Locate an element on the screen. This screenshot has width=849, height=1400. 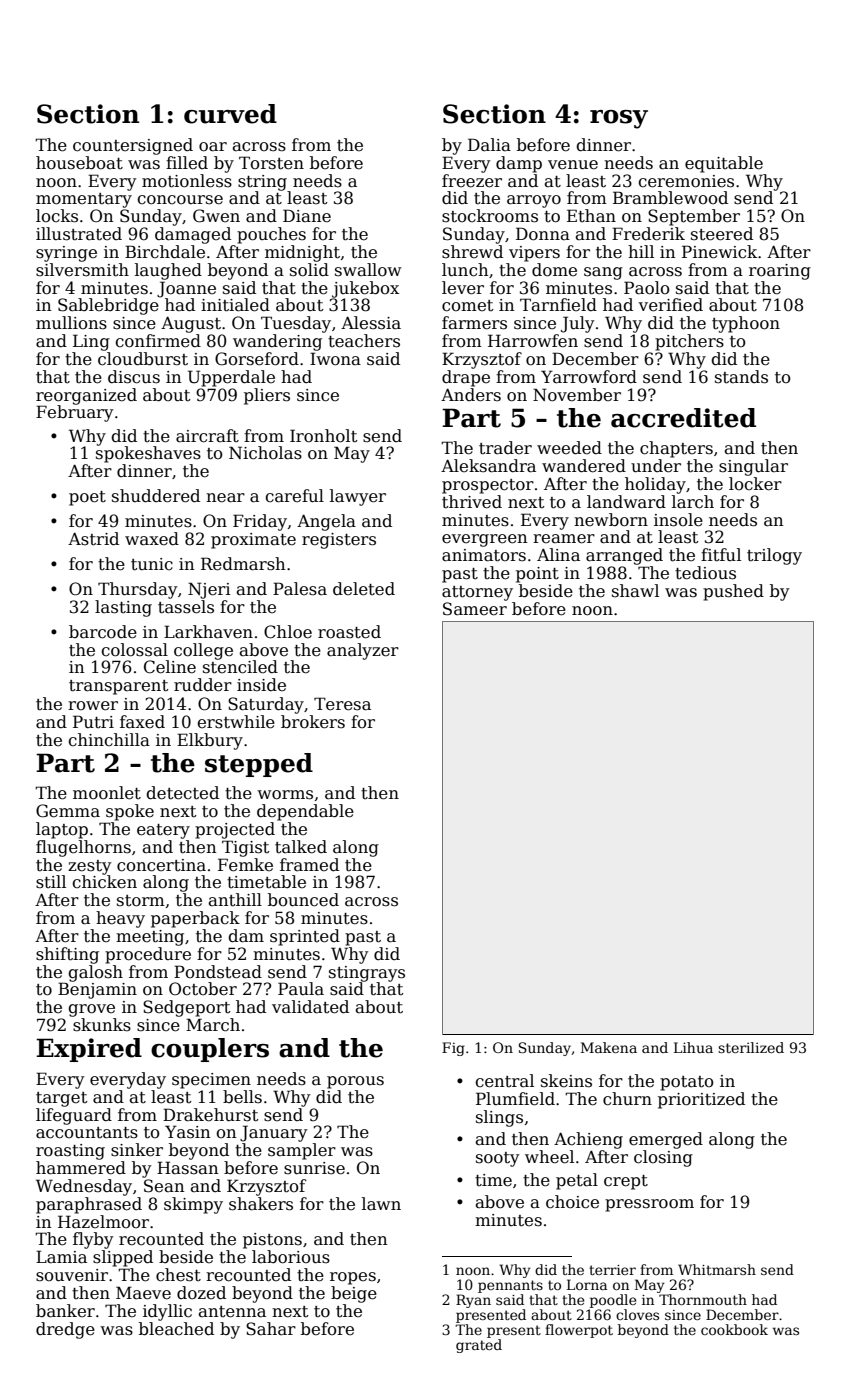
singular is located at coordinates (753, 467).
